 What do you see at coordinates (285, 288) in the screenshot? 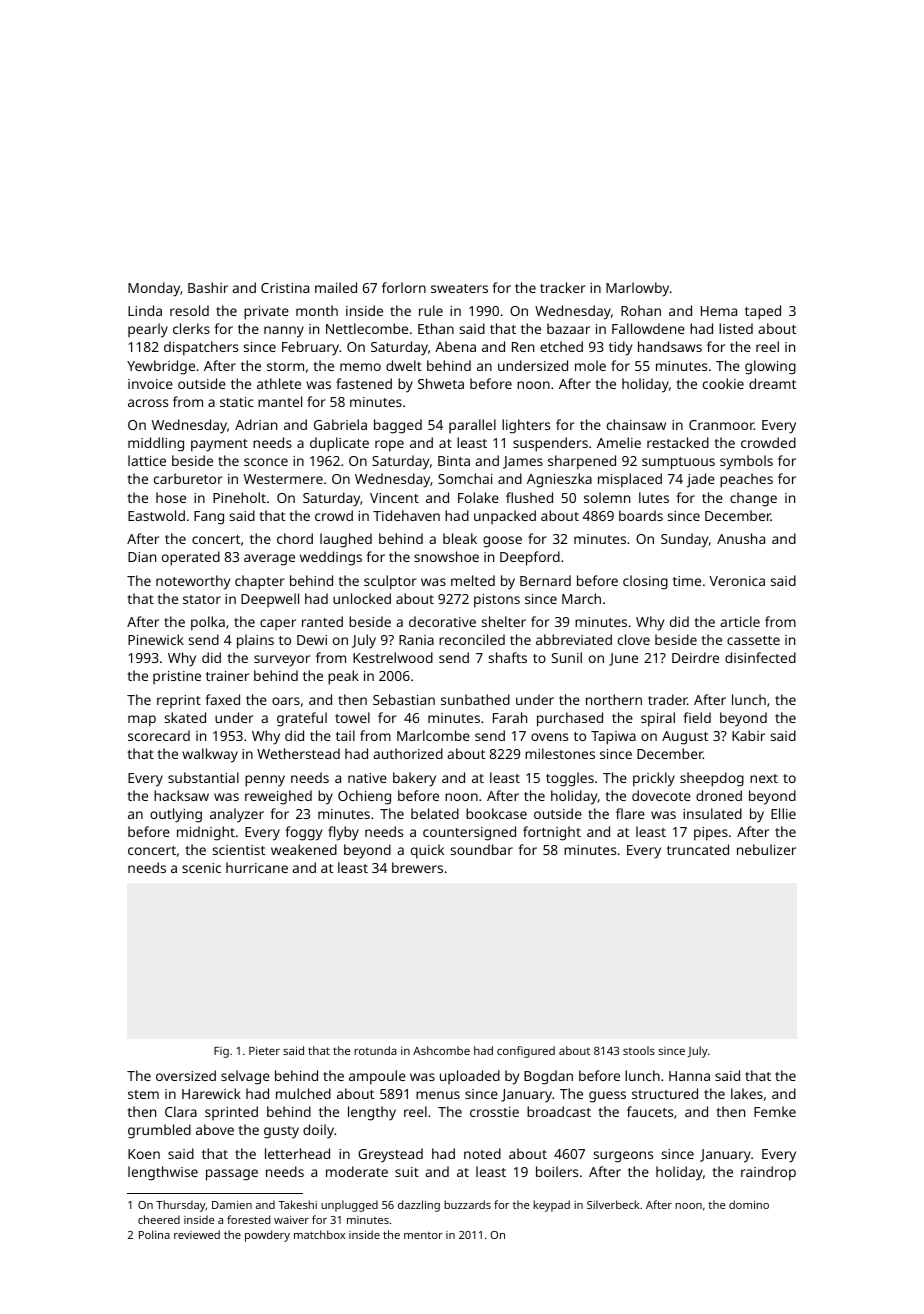
I see `Cristina` at bounding box center [285, 288].
